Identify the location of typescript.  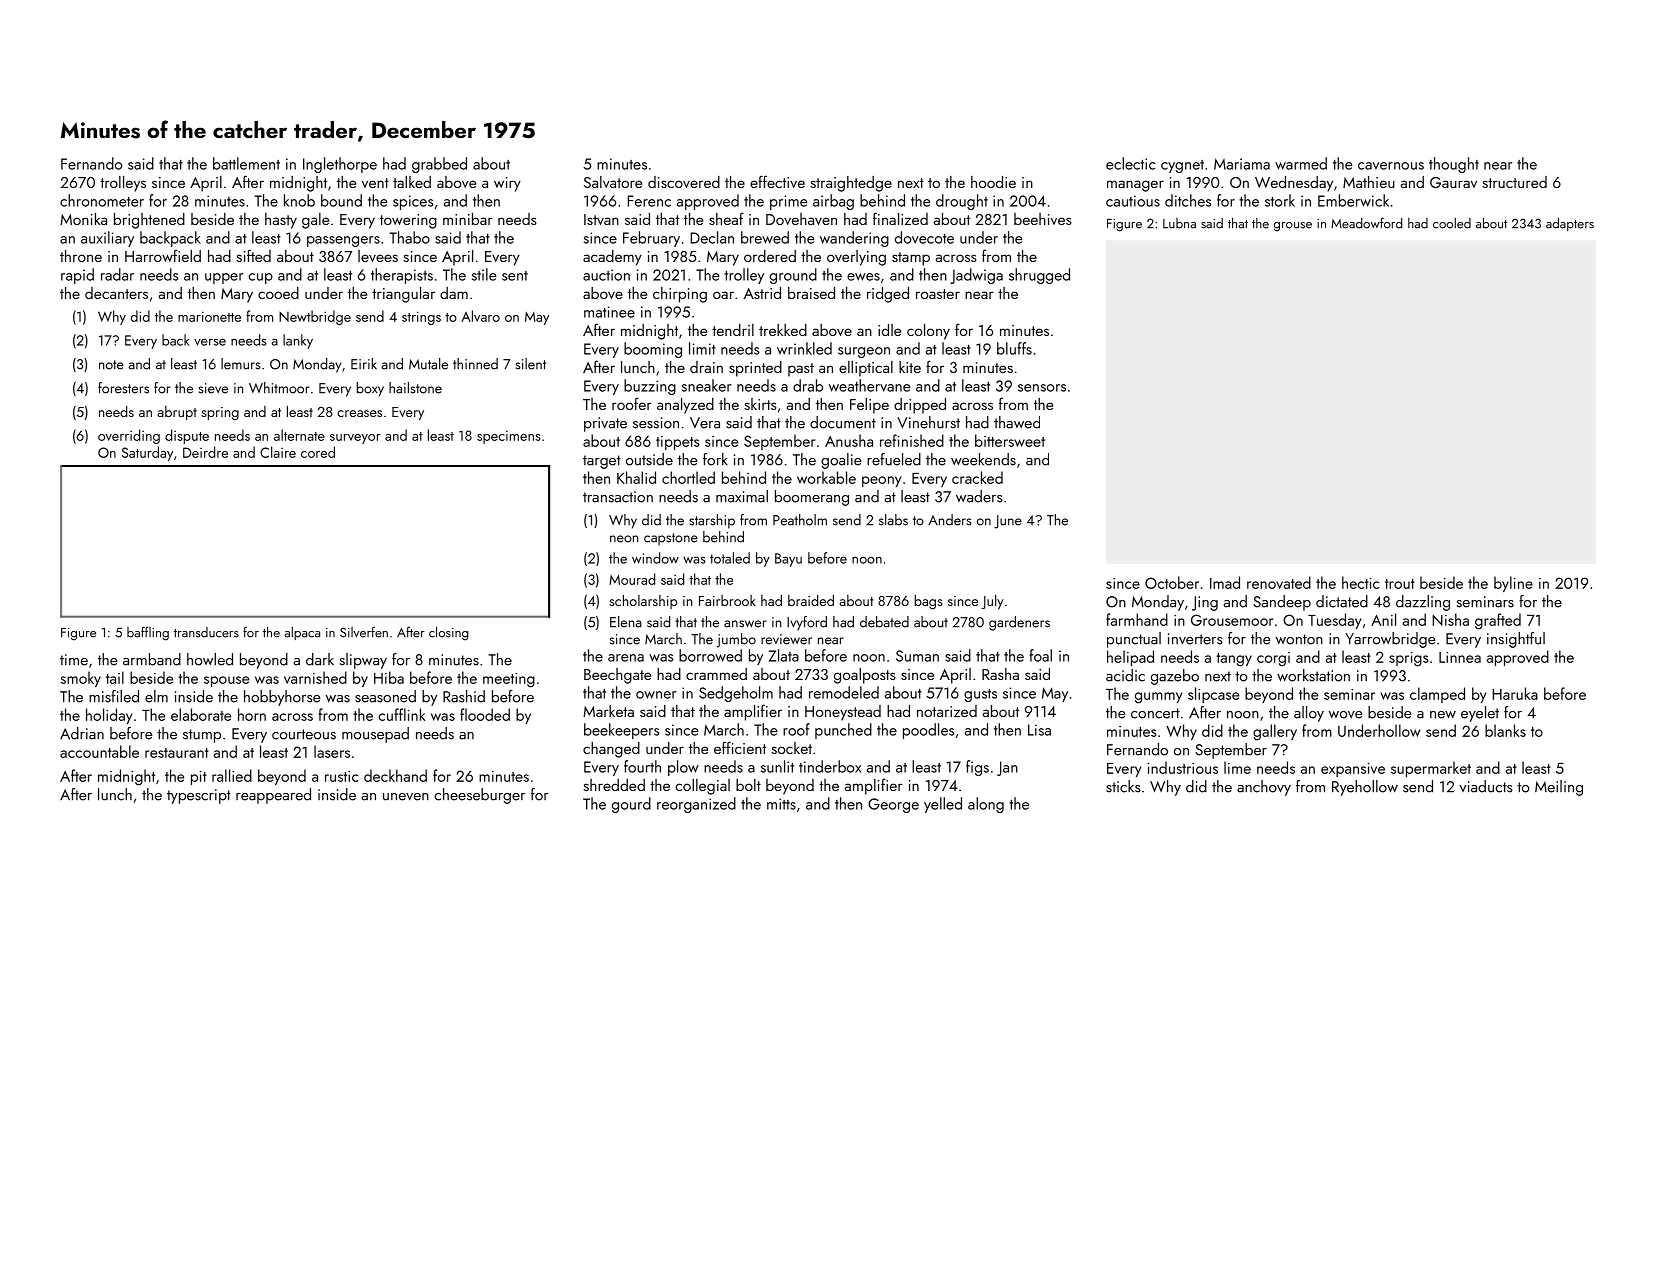
(199, 796).
